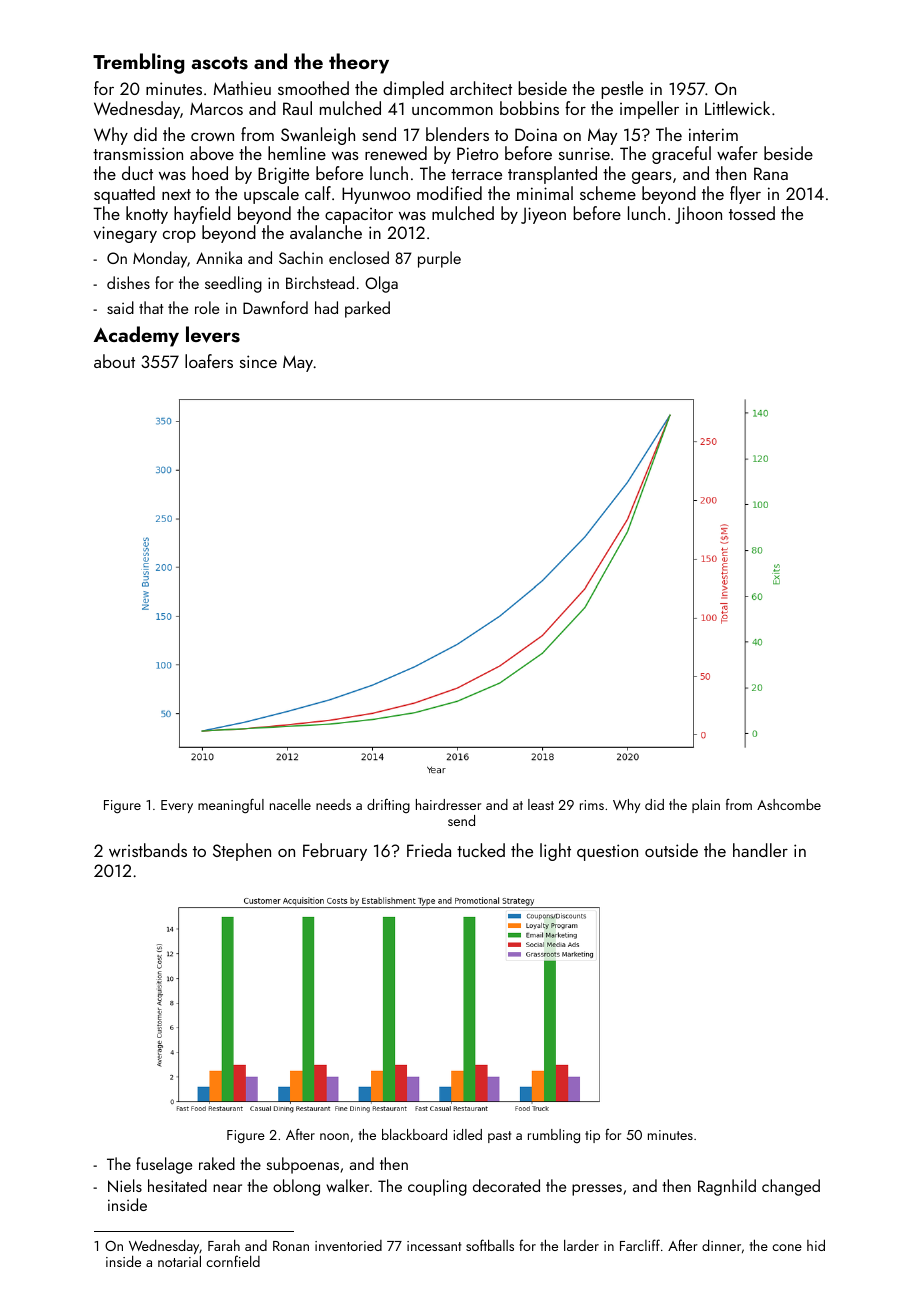 This screenshot has width=924, height=1314. What do you see at coordinates (706, 806) in the screenshot?
I see `plain` at bounding box center [706, 806].
